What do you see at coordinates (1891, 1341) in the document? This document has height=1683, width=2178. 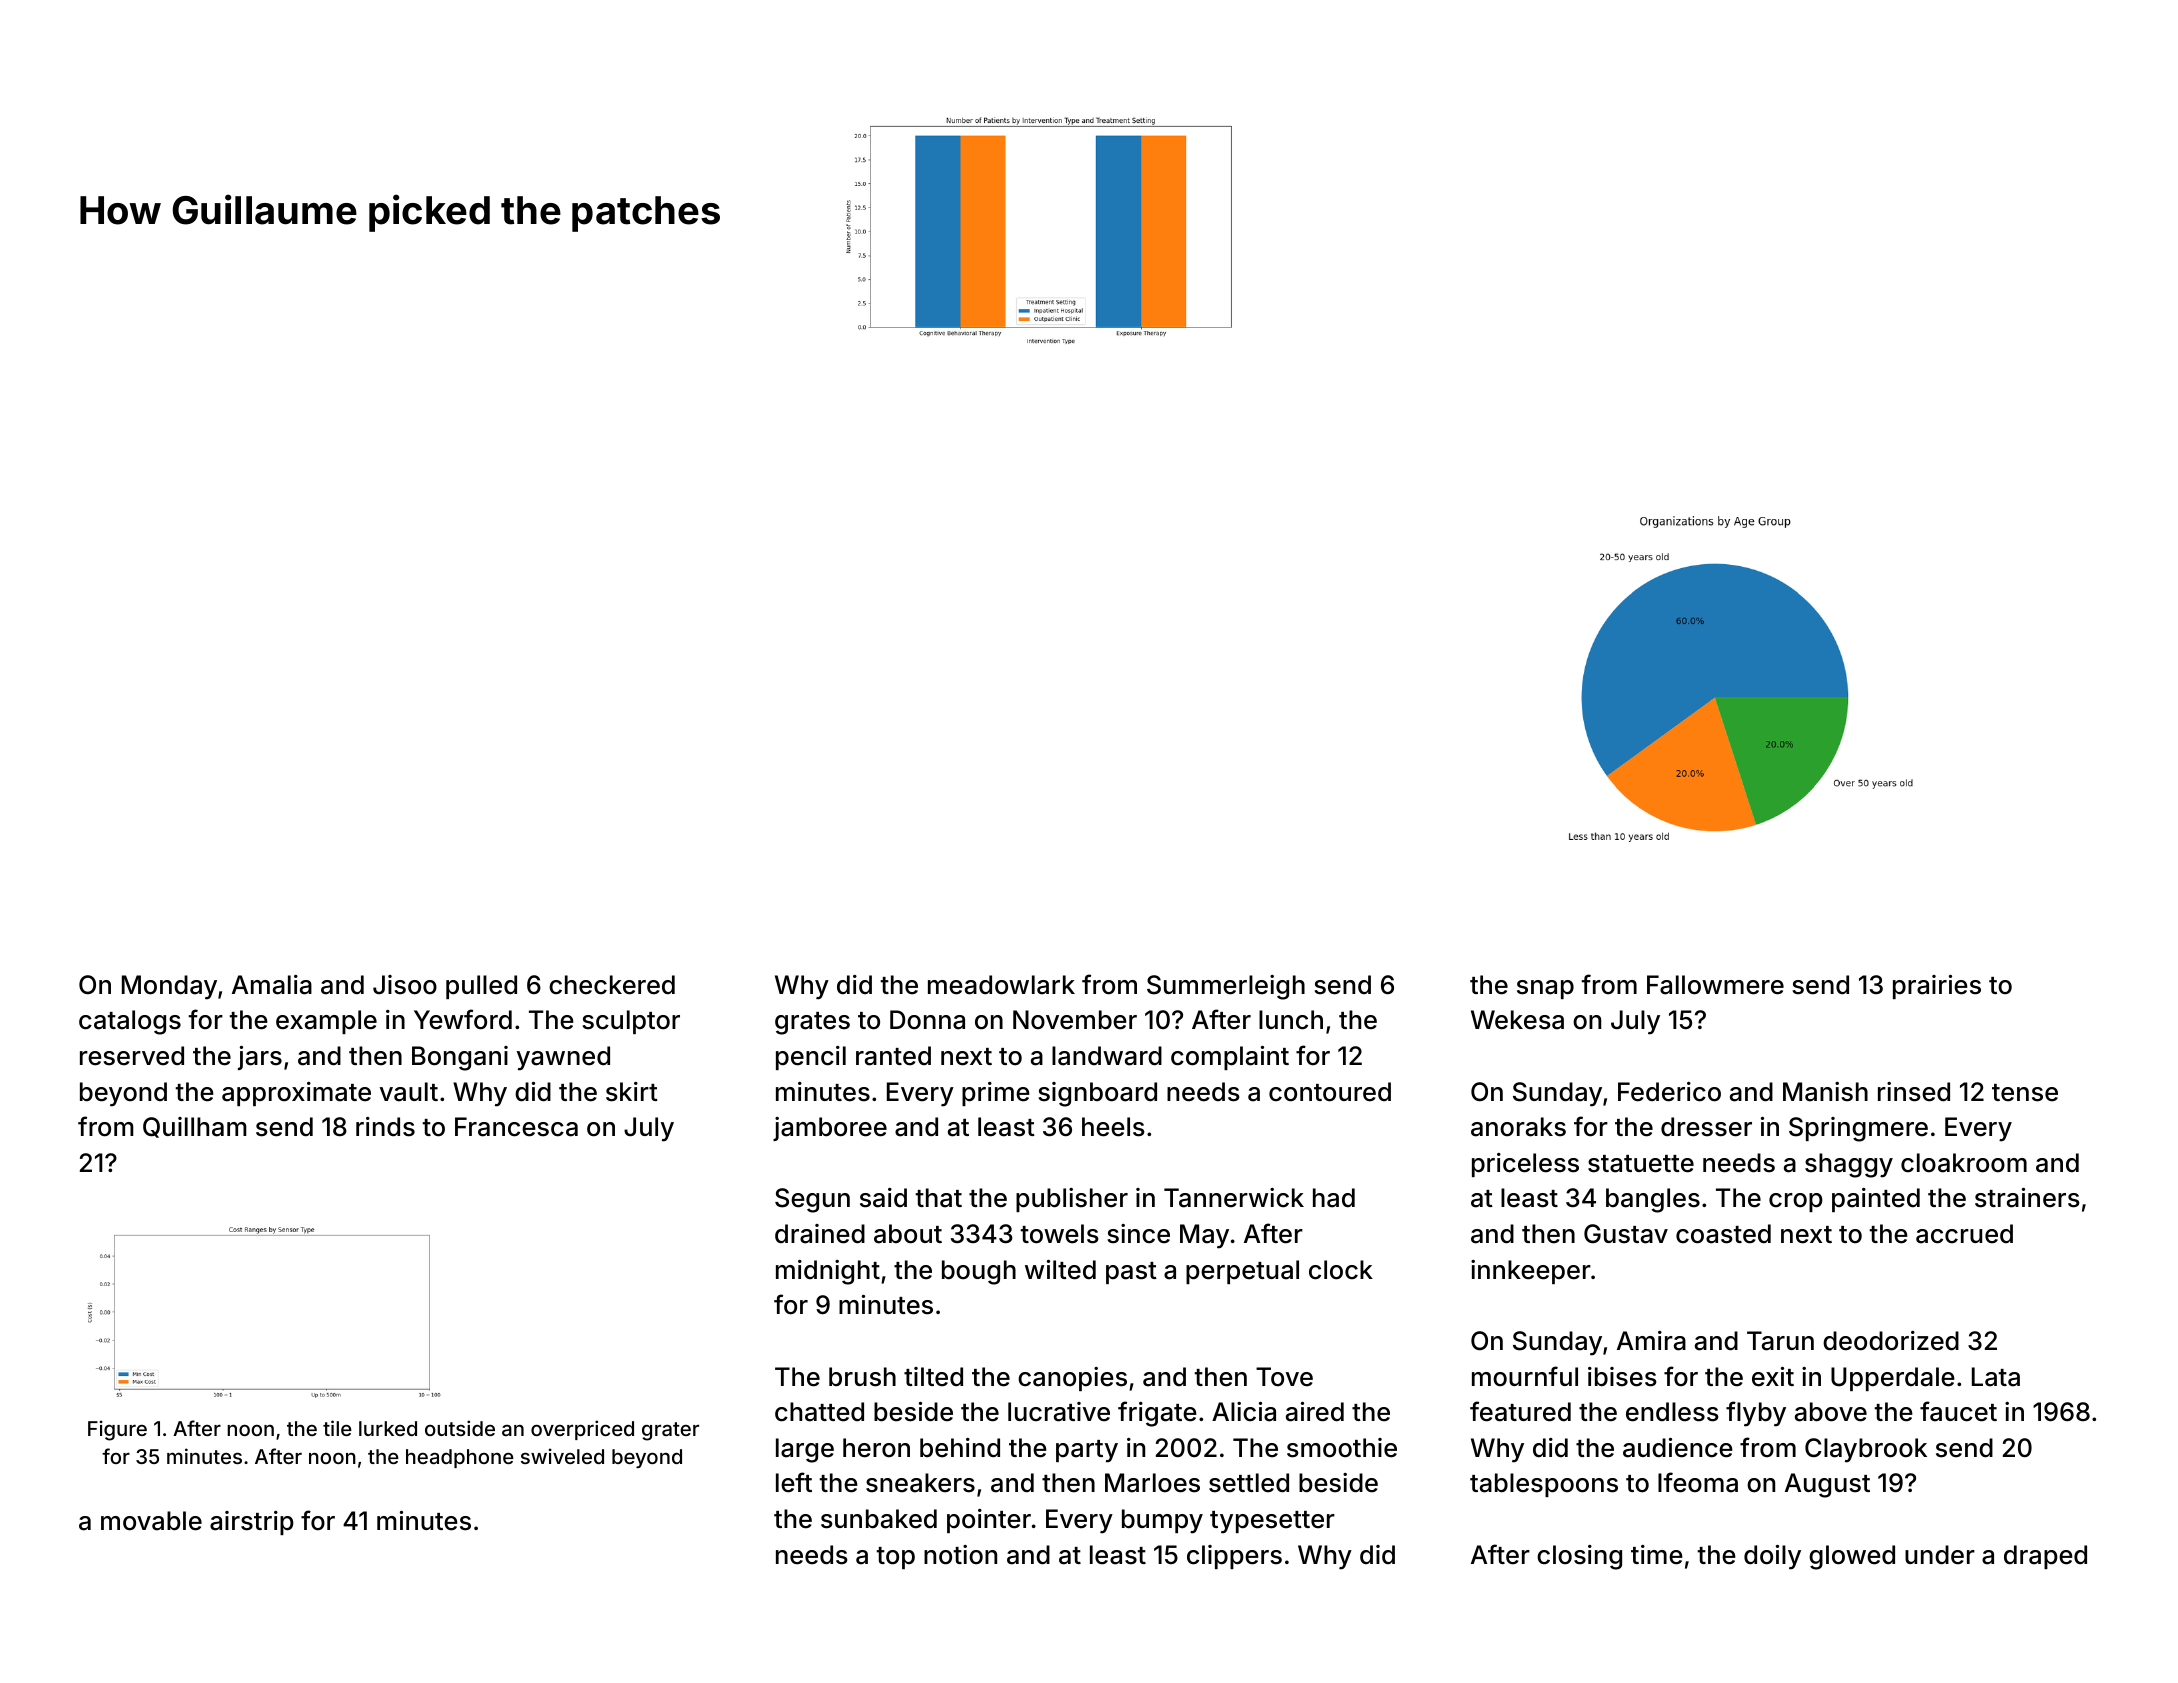 I see `deodorized` at bounding box center [1891, 1341].
